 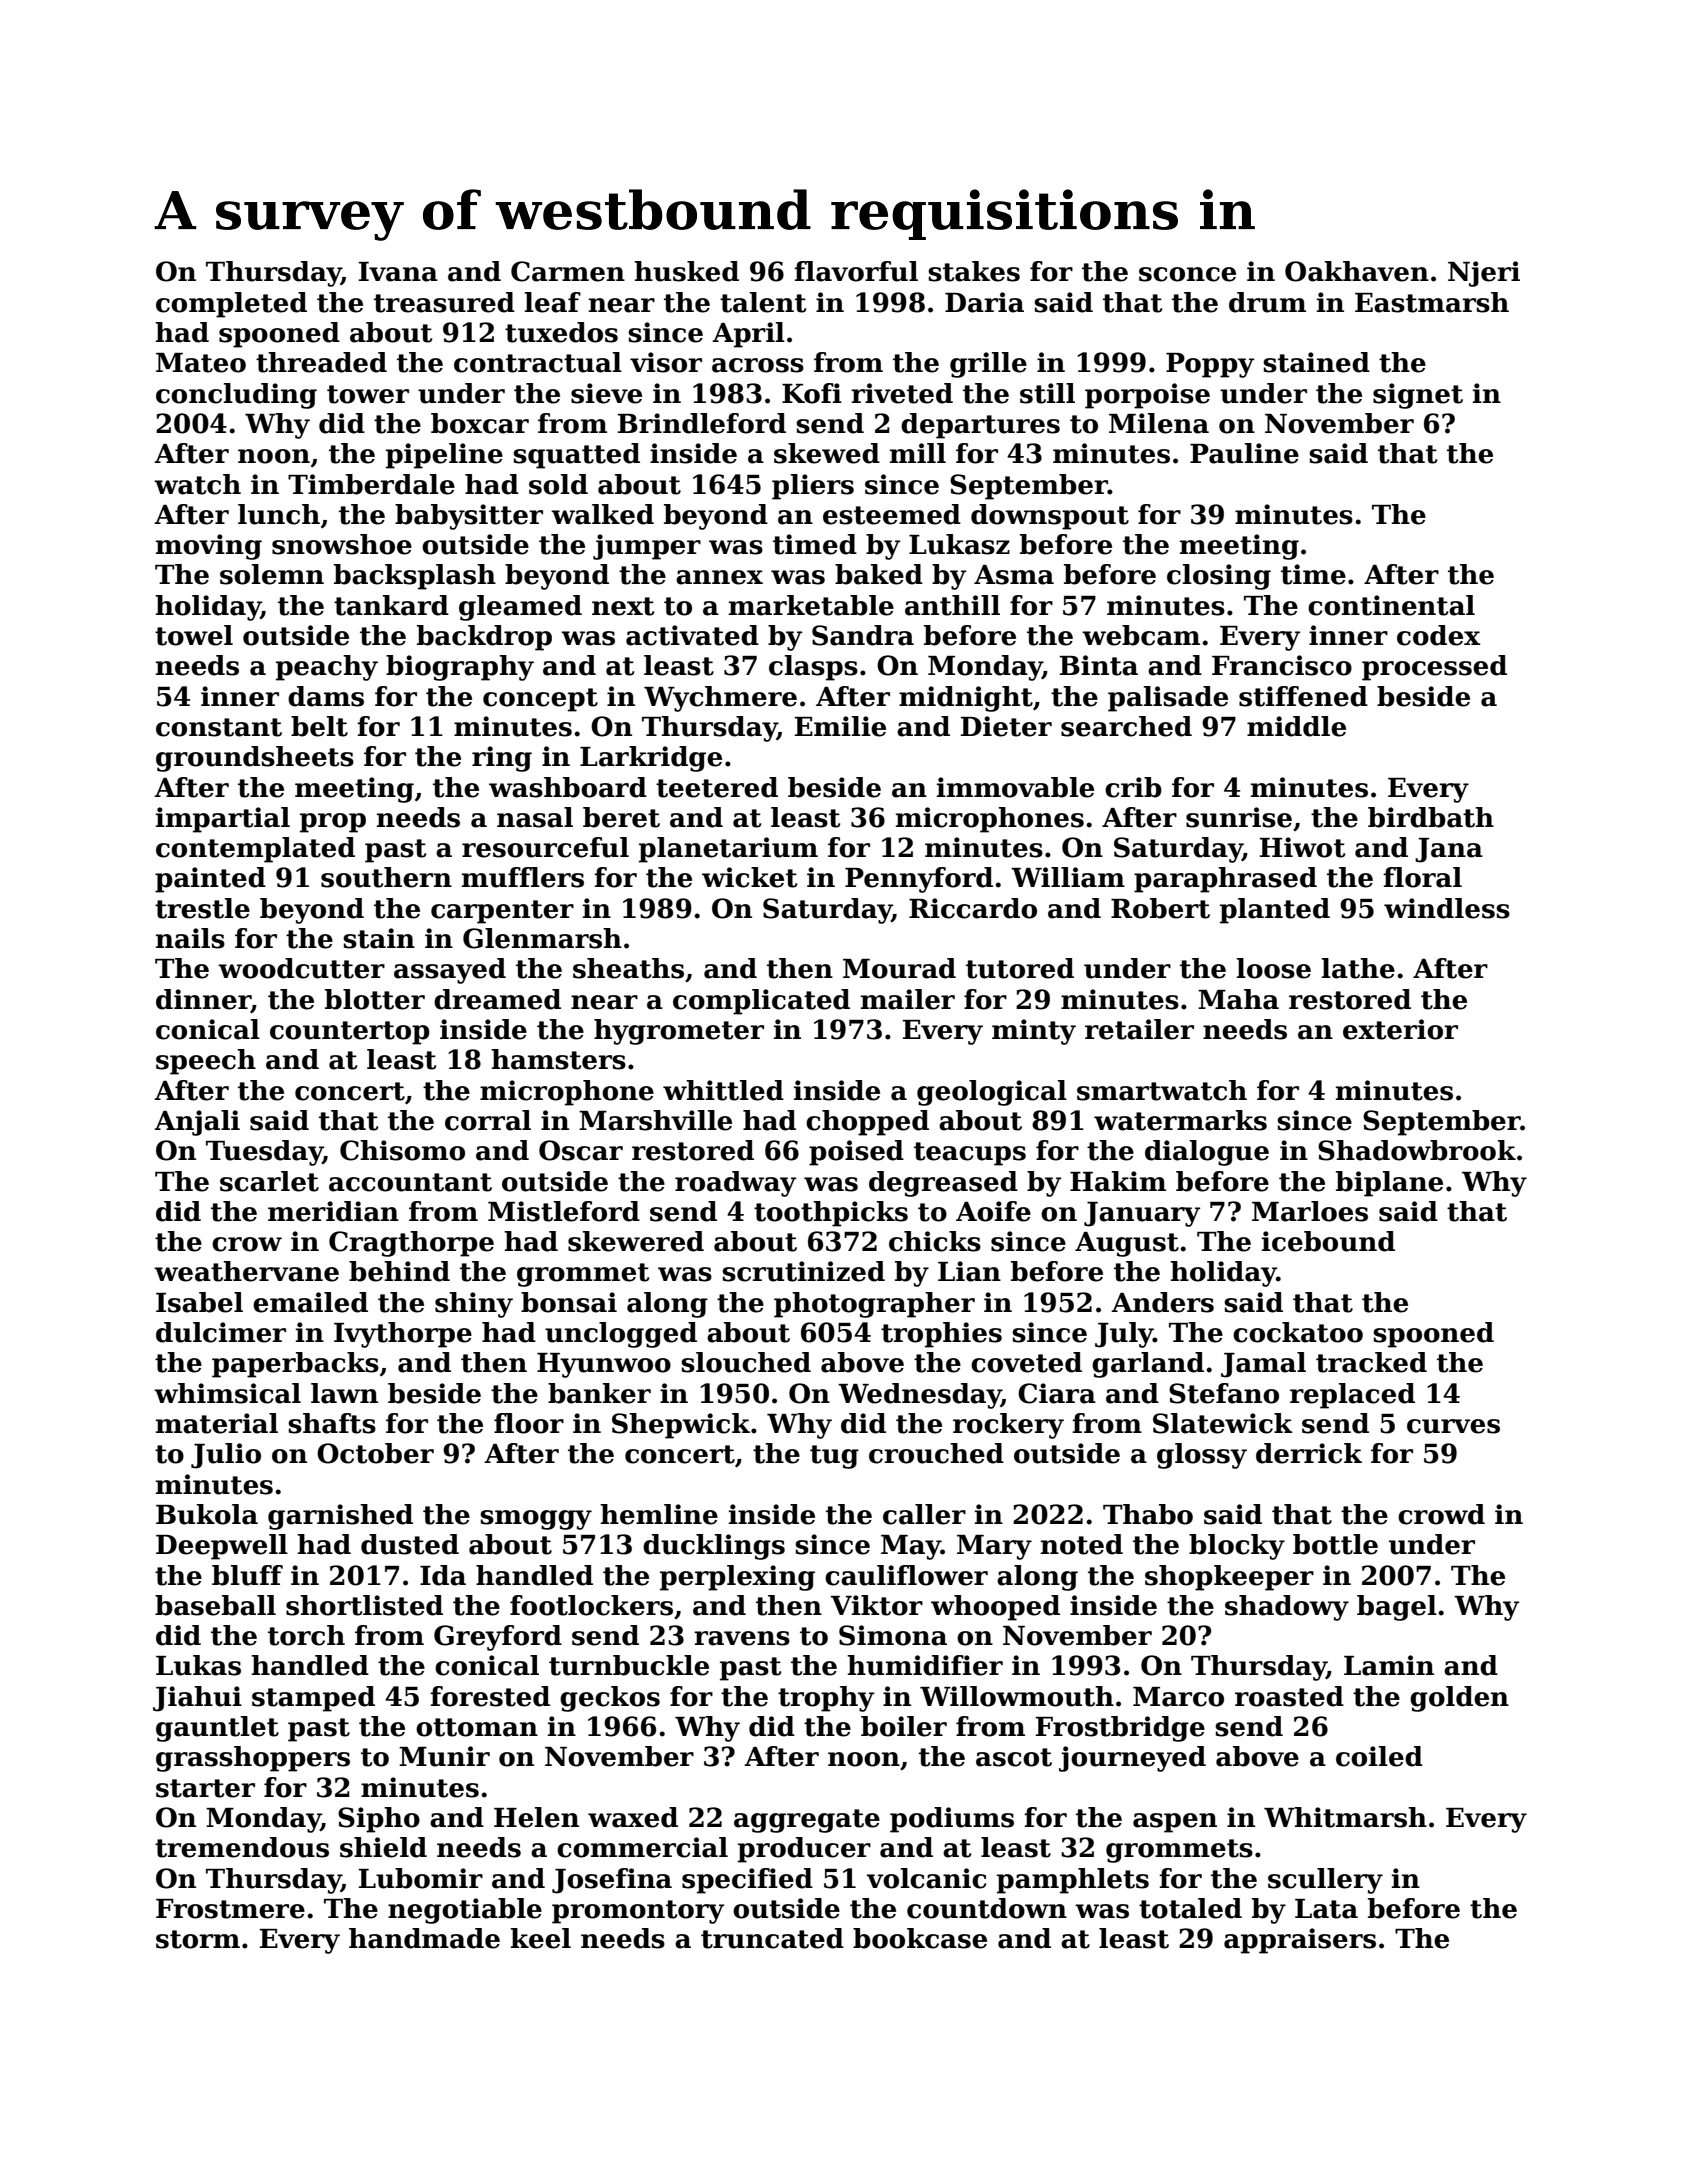 What do you see at coordinates (1219, 577) in the document?
I see `closing` at bounding box center [1219, 577].
